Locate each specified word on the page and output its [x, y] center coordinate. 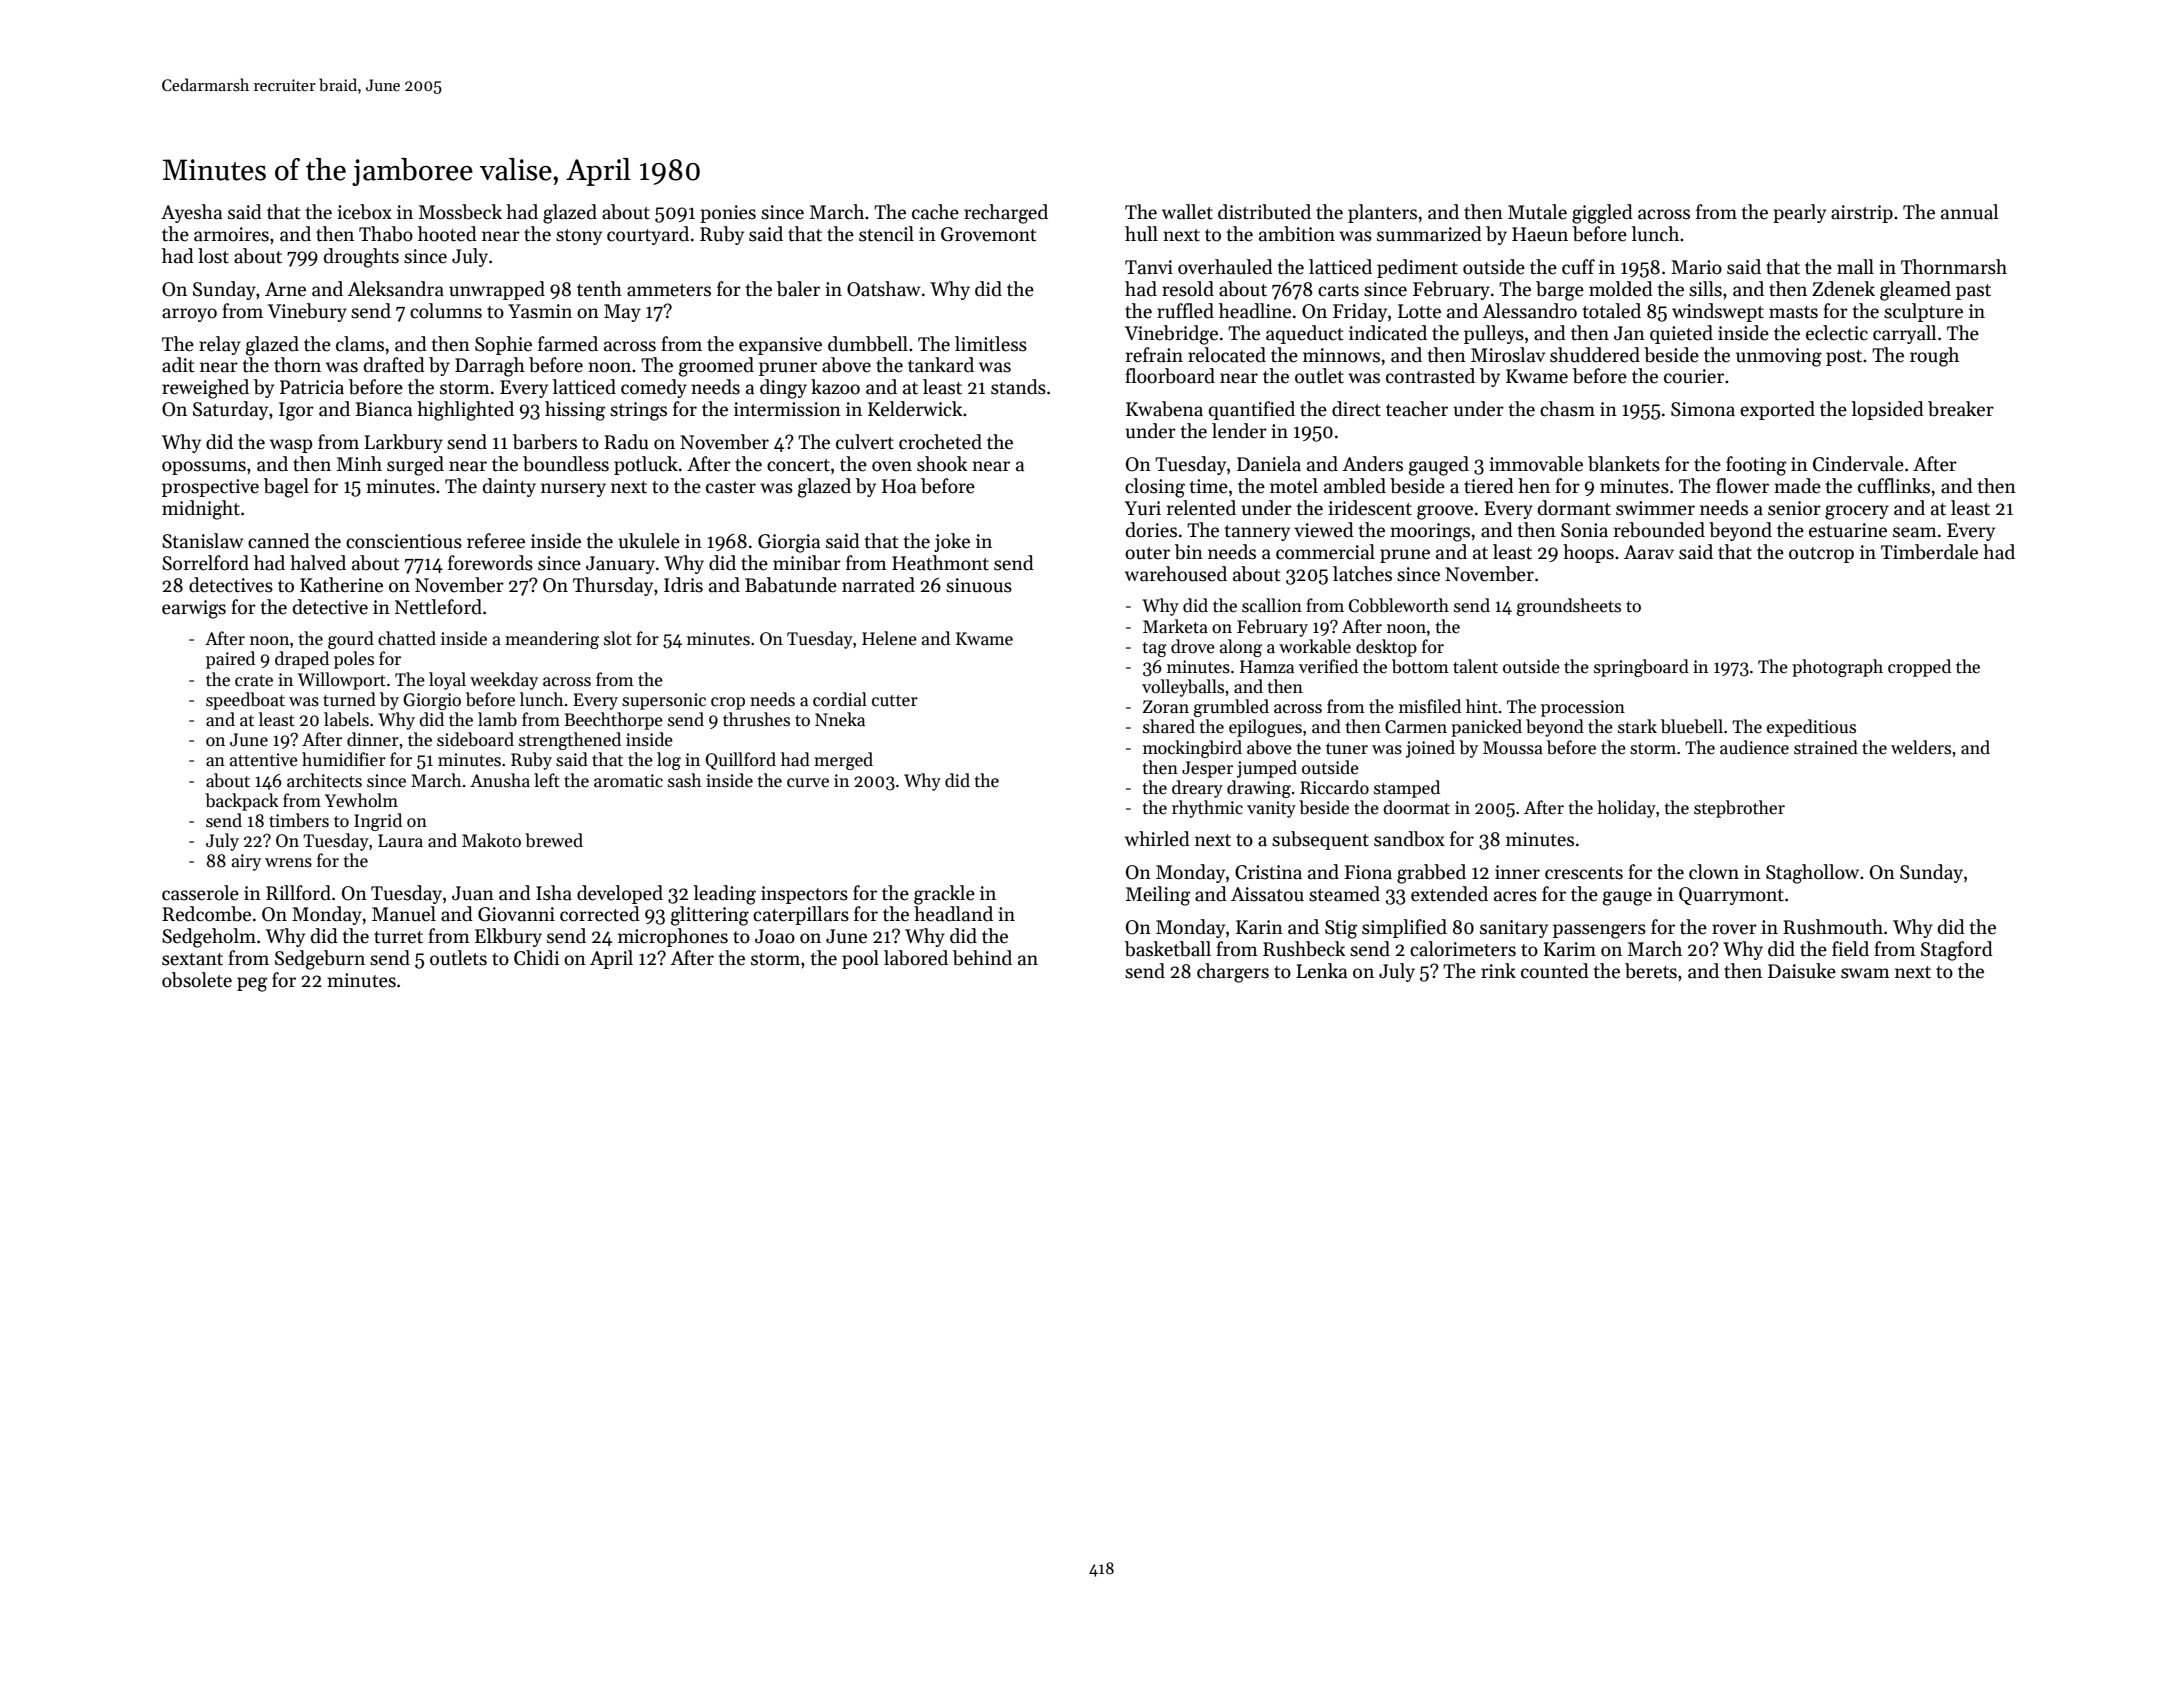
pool [860, 959]
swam [1865, 973]
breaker [1961, 409]
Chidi [536, 958]
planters [1382, 213]
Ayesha [191, 213]
